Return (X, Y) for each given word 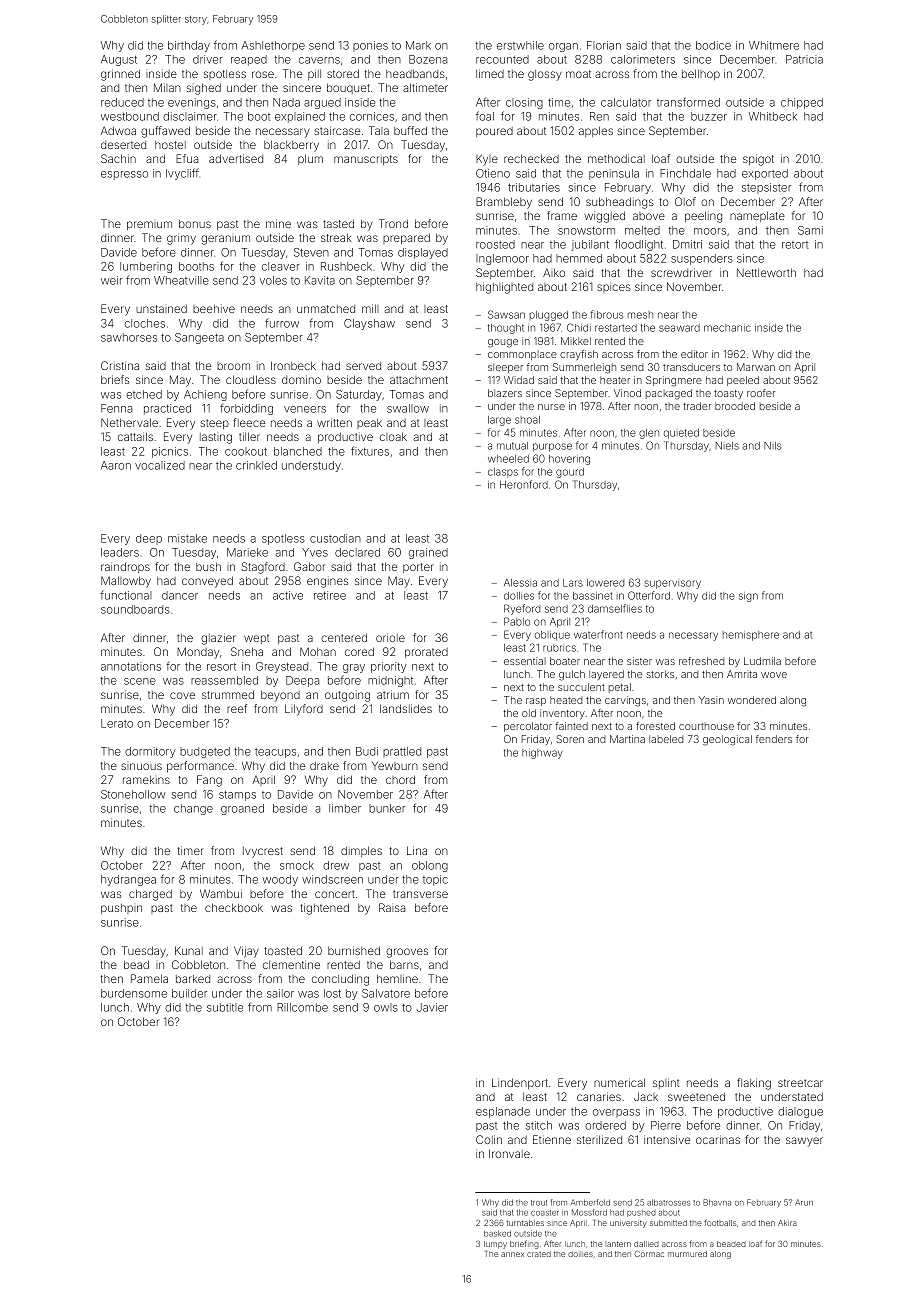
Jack (646, 1097)
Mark (418, 45)
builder (189, 993)
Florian (604, 45)
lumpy (495, 1245)
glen (649, 434)
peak (369, 424)
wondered (752, 700)
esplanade (503, 1112)
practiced (167, 409)
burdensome (134, 993)
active (288, 595)
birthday (189, 46)
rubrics (559, 648)
